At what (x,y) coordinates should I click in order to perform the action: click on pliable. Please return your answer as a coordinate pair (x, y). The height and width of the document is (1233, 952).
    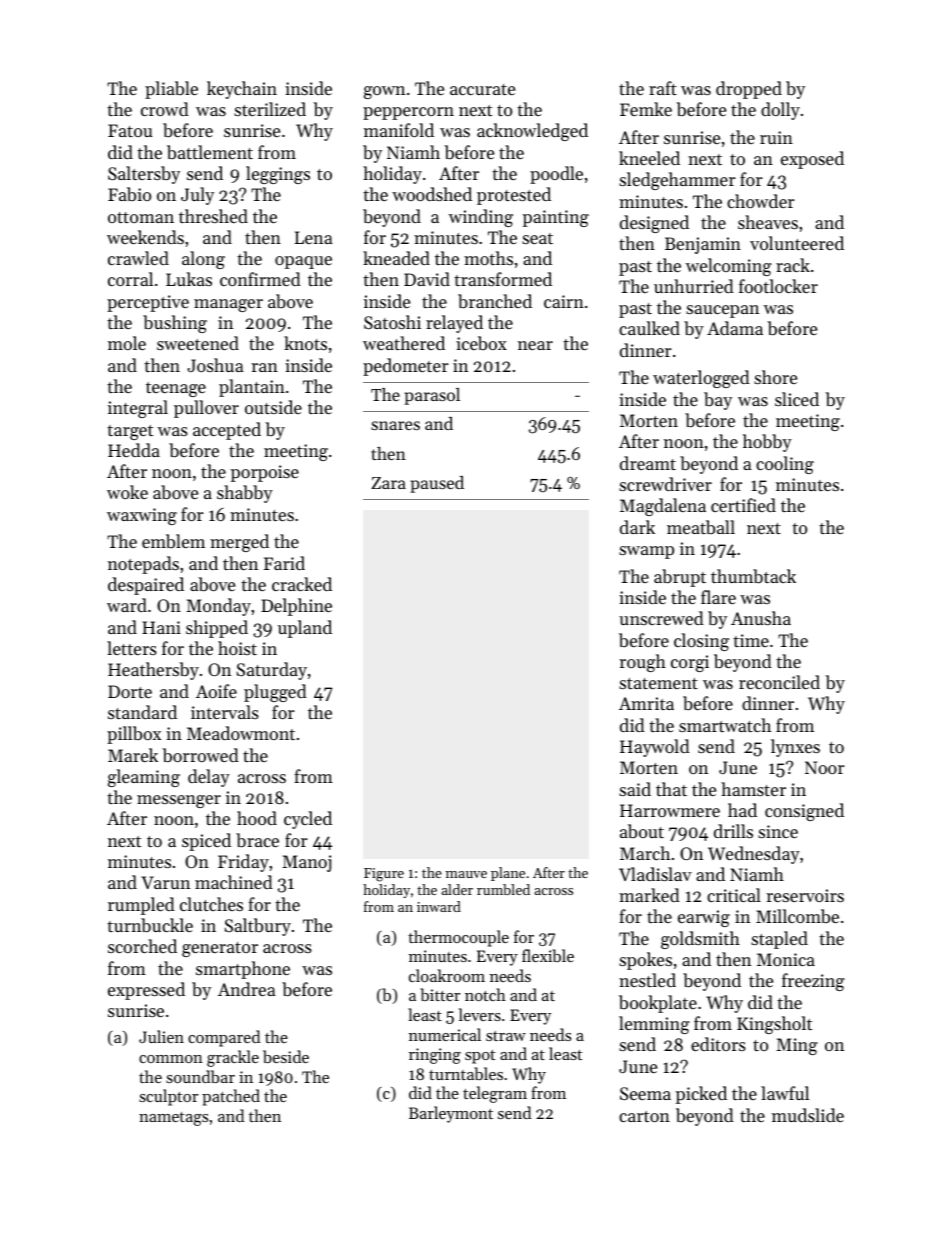
    Looking at the image, I should click on (171, 90).
